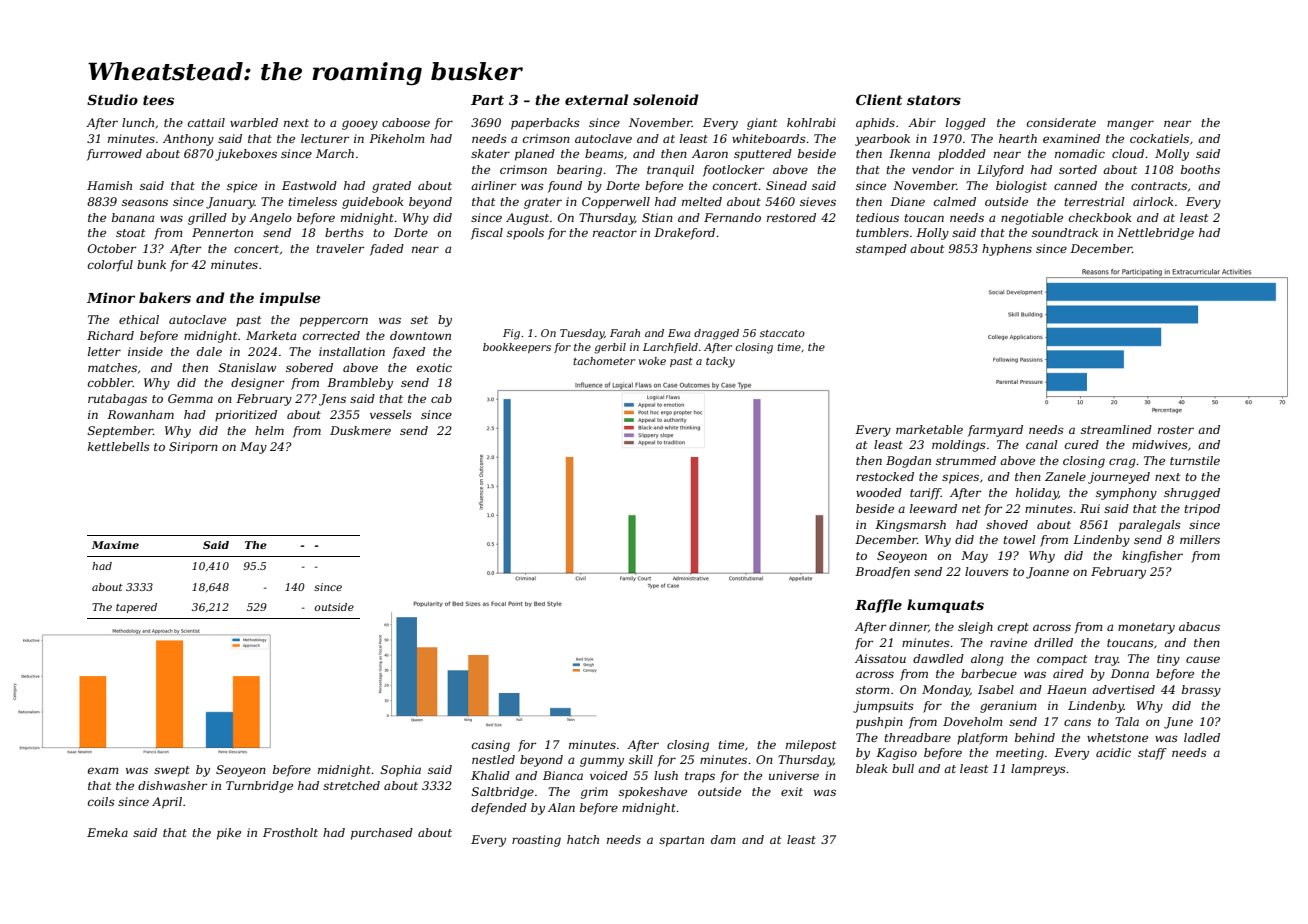 This screenshot has width=1308, height=924. What do you see at coordinates (1159, 186) in the screenshot?
I see `contracts` at bounding box center [1159, 186].
